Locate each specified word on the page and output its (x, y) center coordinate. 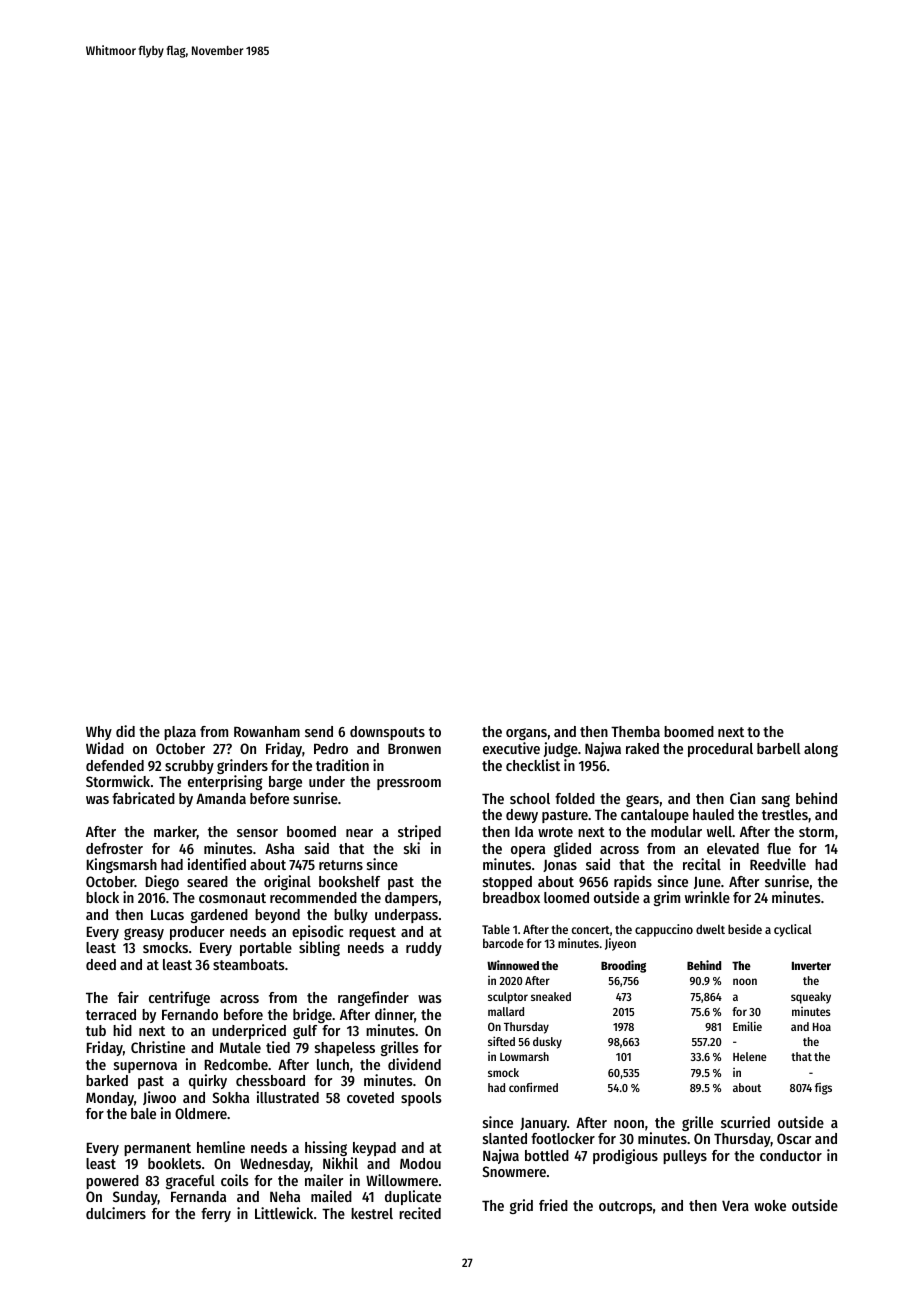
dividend (414, 1064)
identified (217, 864)
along (821, 750)
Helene (750, 1056)
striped (419, 832)
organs (526, 734)
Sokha (230, 1097)
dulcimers (116, 1213)
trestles (785, 814)
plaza (180, 733)
